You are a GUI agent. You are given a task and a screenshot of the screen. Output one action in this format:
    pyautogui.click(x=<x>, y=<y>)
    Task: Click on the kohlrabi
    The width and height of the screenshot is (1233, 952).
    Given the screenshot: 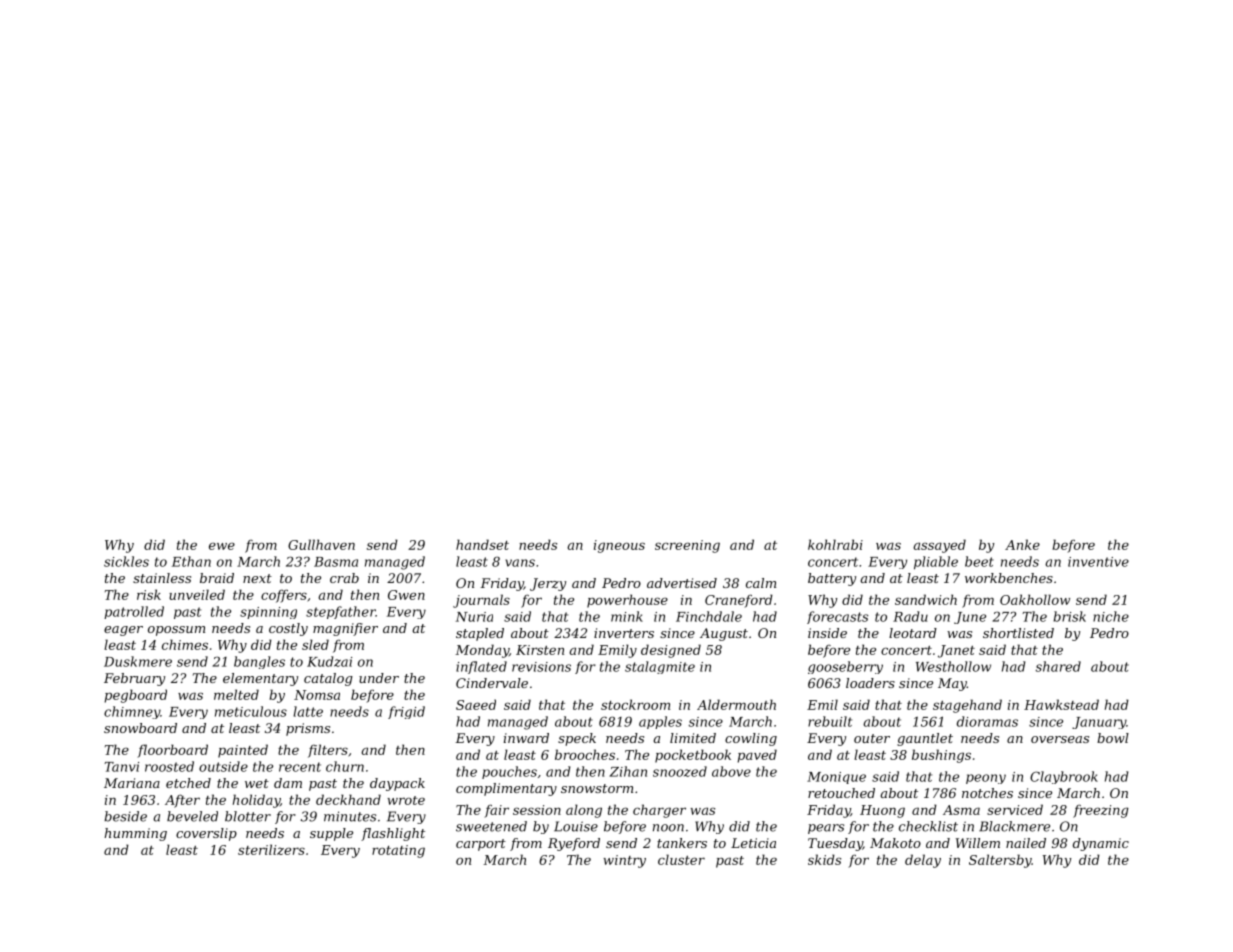 What is the action you would take?
    pyautogui.click(x=835, y=544)
